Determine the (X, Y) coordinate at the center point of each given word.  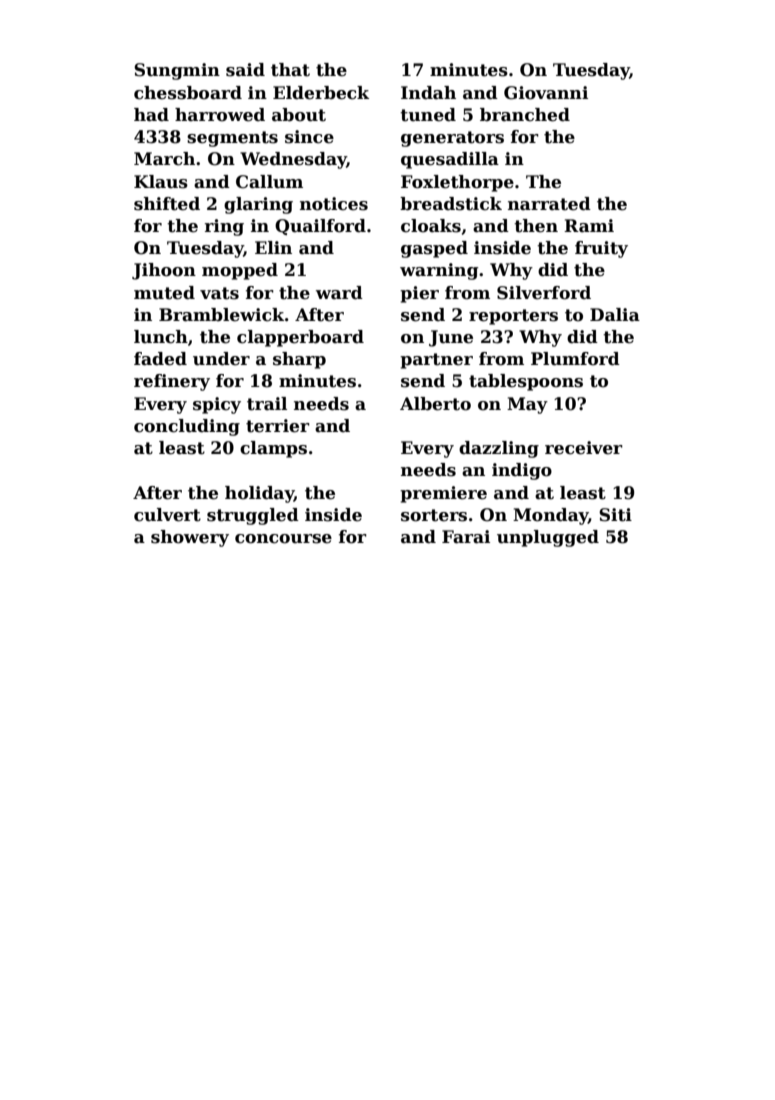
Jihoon (164, 271)
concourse (283, 539)
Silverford (544, 293)
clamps (273, 449)
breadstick (451, 204)
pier (419, 294)
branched (525, 115)
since (309, 137)
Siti (615, 515)
